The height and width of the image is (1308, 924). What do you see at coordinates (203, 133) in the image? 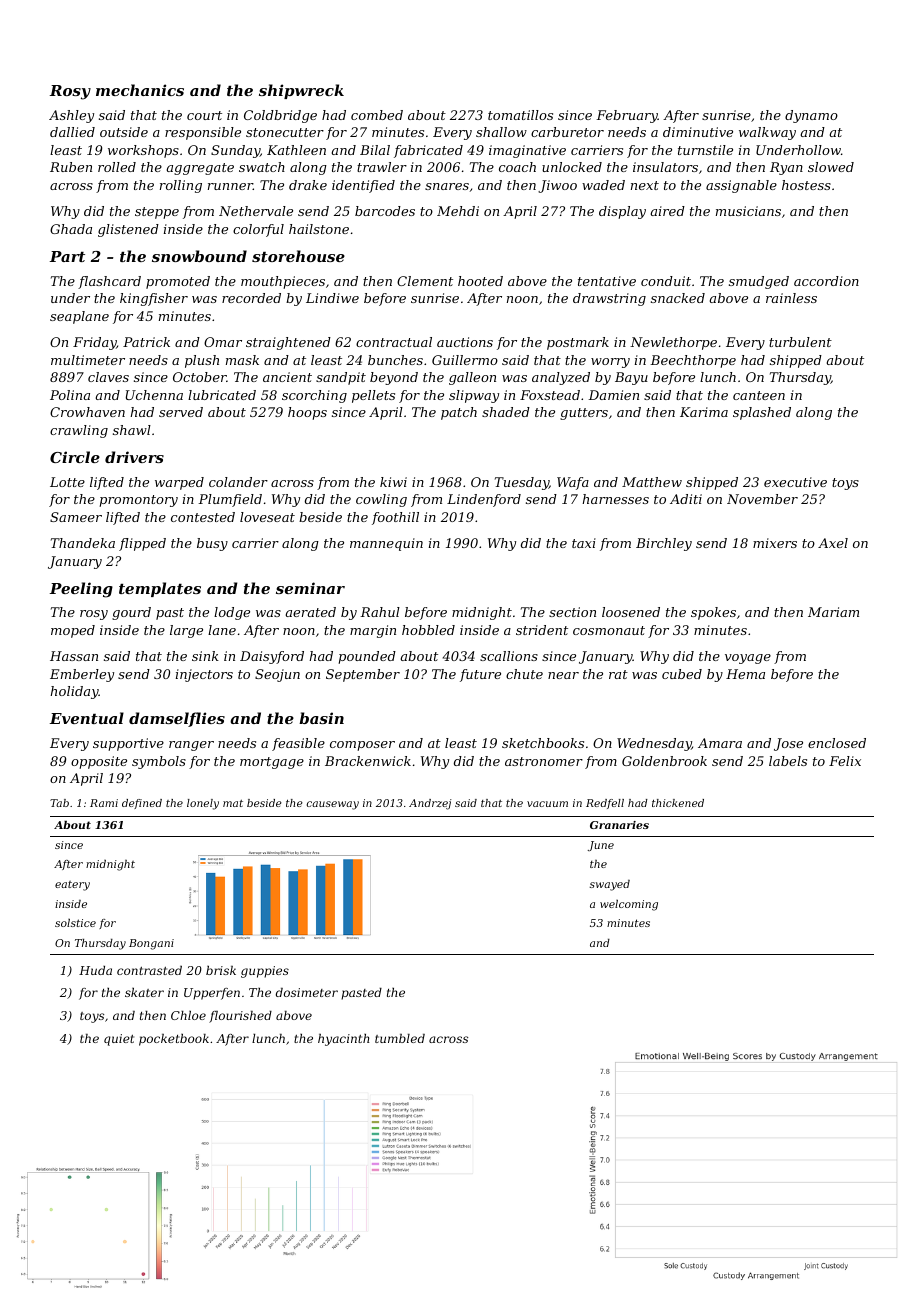
I see `responsible` at bounding box center [203, 133].
